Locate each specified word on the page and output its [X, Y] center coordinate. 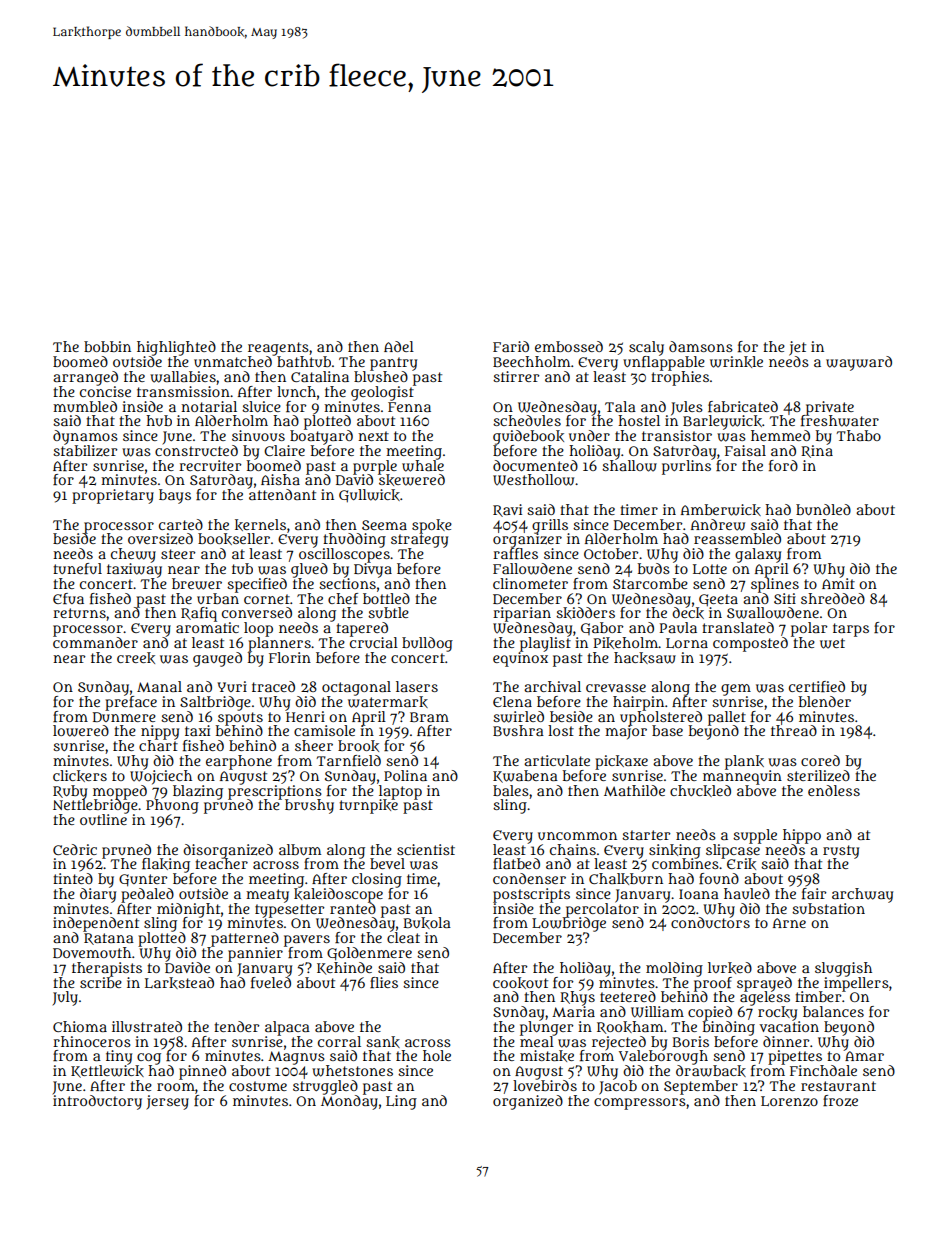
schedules [527, 420]
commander [95, 642]
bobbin [107, 346]
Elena [512, 701]
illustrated [147, 1026]
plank [744, 762]
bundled [823, 509]
